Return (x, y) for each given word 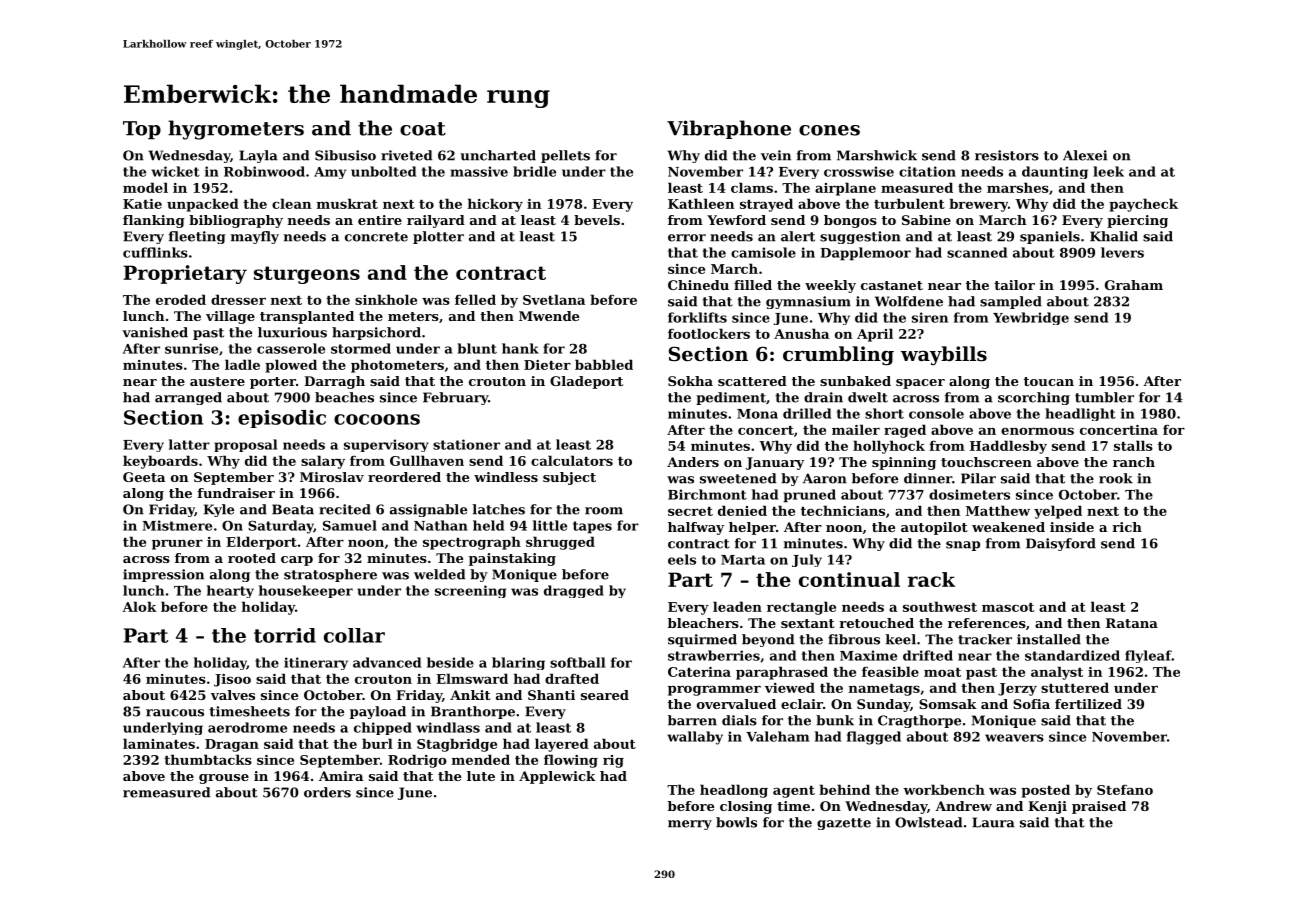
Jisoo (232, 680)
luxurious (292, 332)
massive (479, 171)
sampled (1011, 302)
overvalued (736, 704)
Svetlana (554, 299)
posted (1045, 791)
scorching (1034, 398)
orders (327, 792)
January (775, 463)
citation (927, 171)
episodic (282, 419)
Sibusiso (345, 155)
